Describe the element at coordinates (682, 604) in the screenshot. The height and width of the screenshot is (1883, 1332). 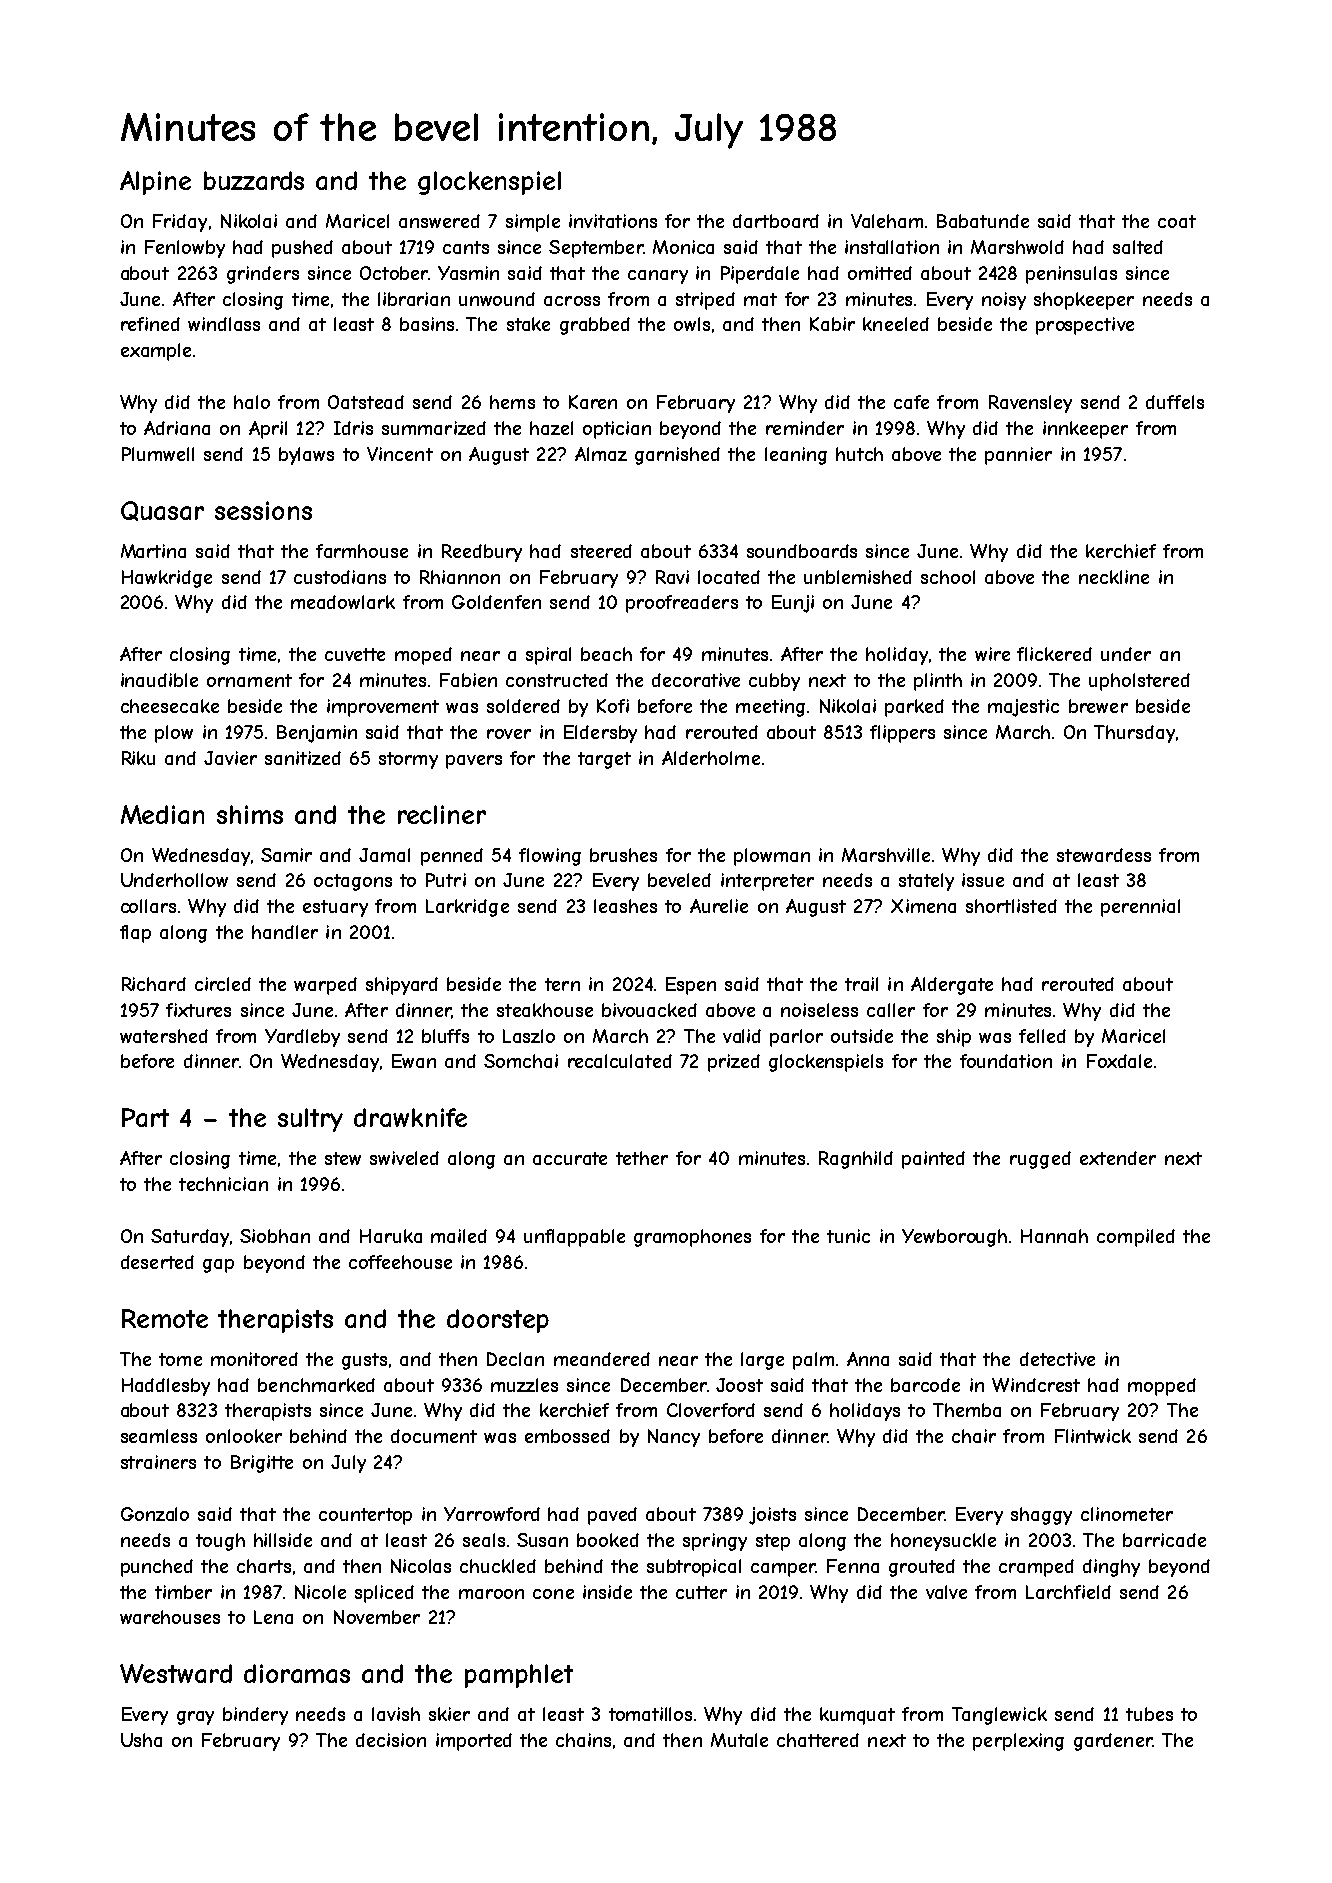
I see `proofreaders` at that location.
